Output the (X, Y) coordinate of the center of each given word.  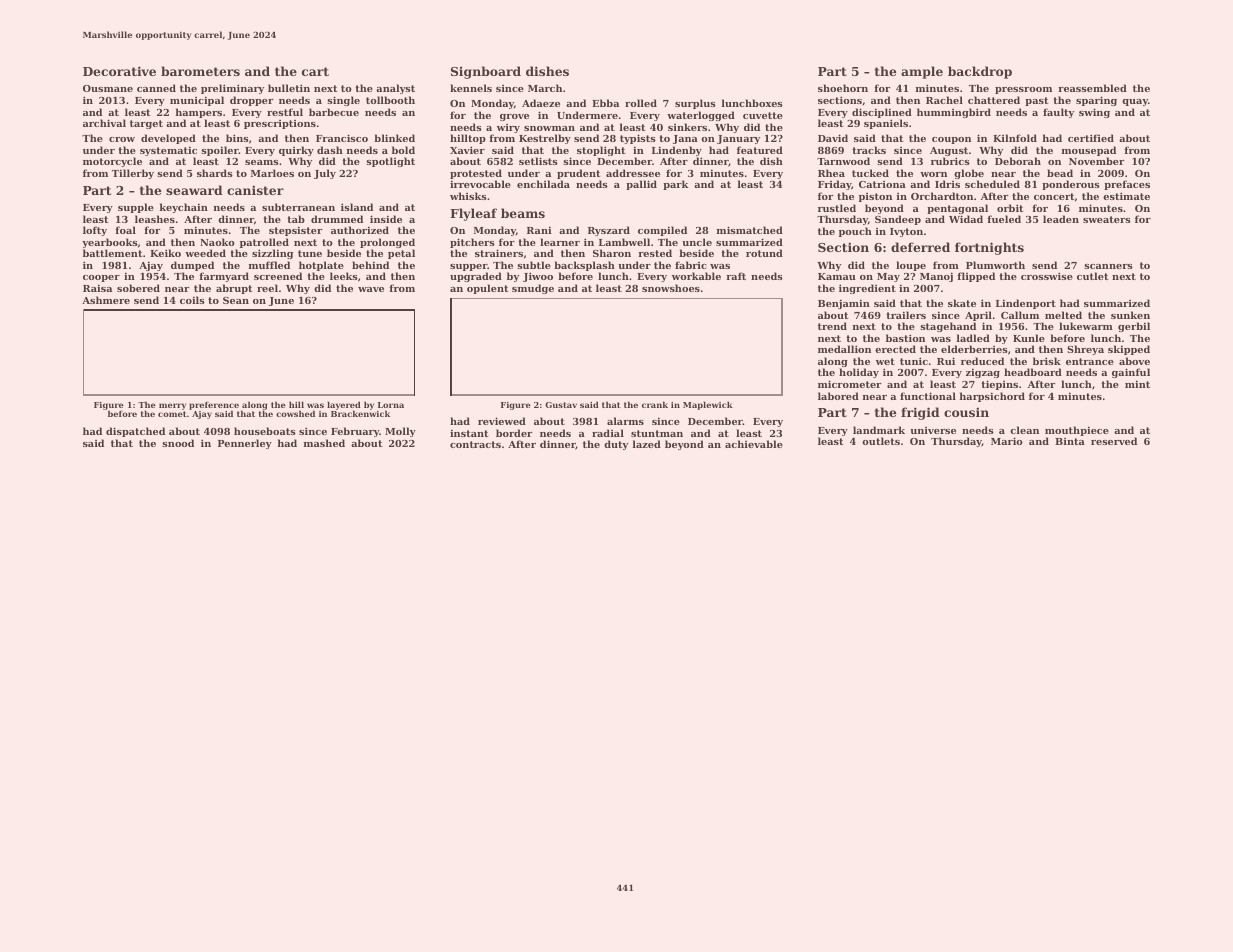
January (738, 139)
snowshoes (671, 288)
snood (178, 443)
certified (1091, 138)
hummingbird (954, 113)
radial (608, 433)
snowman (549, 128)
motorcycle (112, 162)
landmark (879, 430)
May (888, 277)
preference (214, 406)
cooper (101, 278)
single (343, 101)
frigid (920, 413)
